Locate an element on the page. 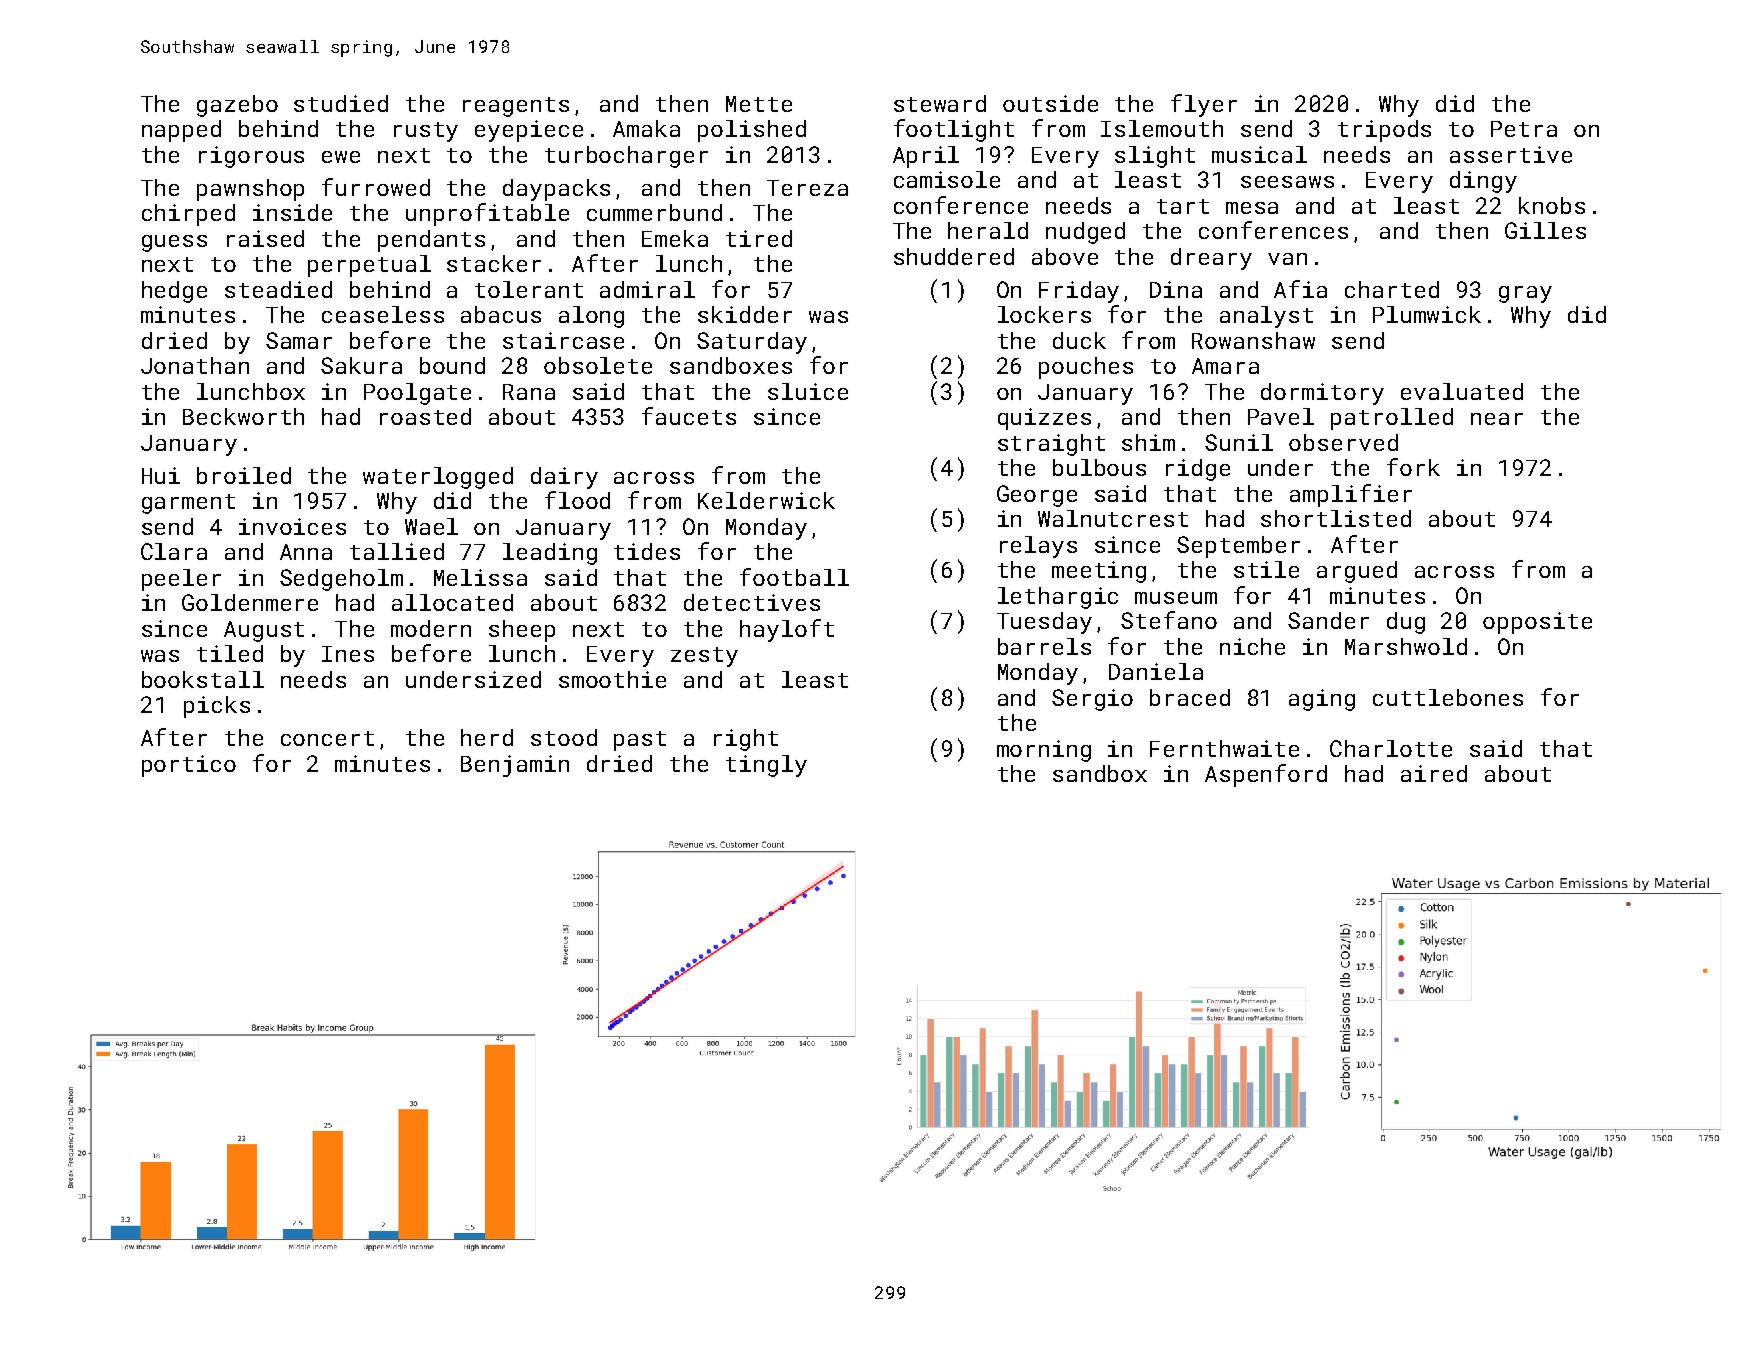  van is located at coordinates (1287, 259).
